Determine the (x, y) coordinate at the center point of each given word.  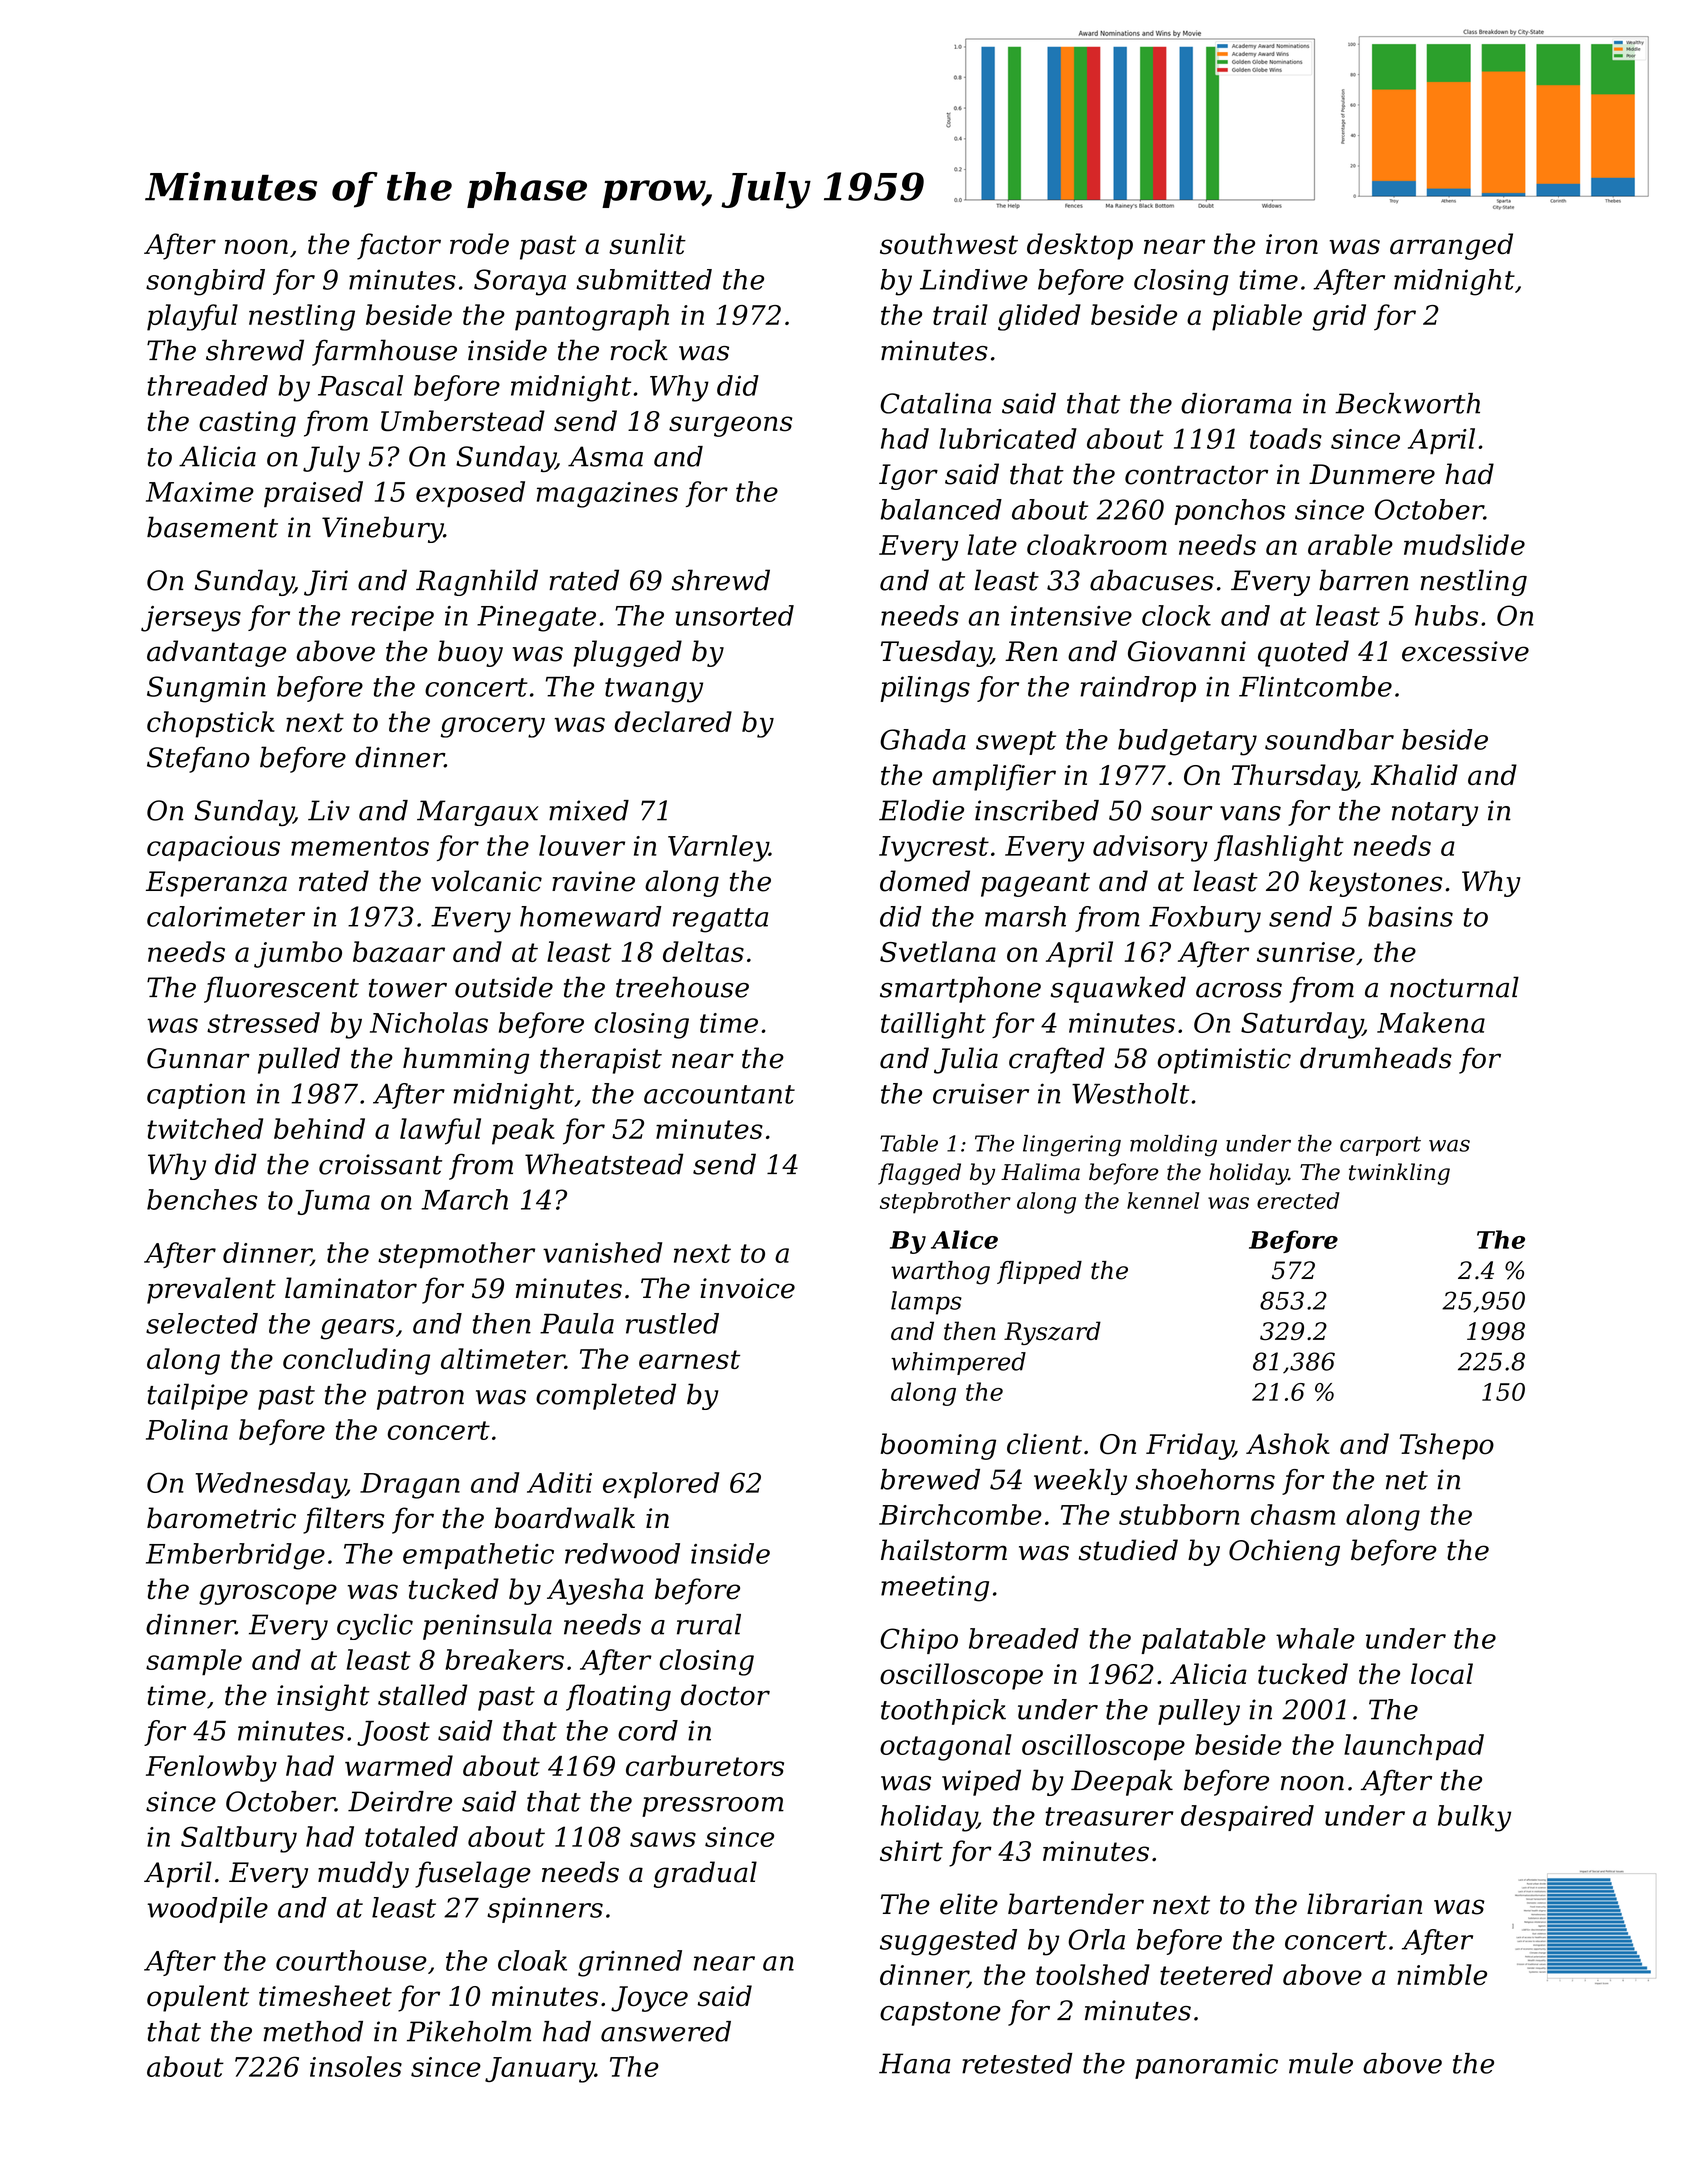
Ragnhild (477, 582)
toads (1286, 438)
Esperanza (216, 884)
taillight (933, 1025)
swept (1016, 743)
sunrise (1306, 952)
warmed (399, 1765)
